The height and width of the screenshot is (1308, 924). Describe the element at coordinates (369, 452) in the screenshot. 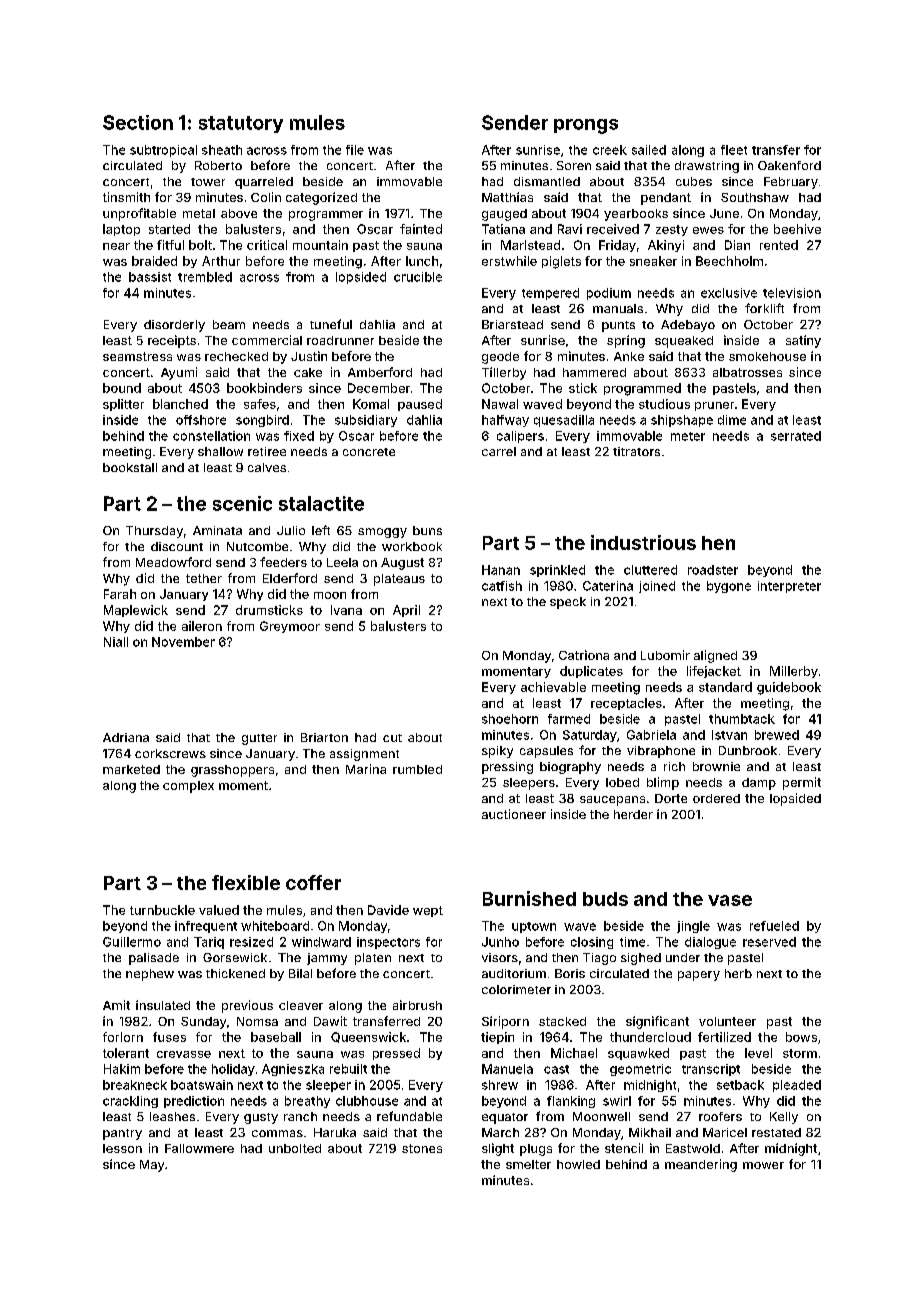

I see `concrete` at that location.
